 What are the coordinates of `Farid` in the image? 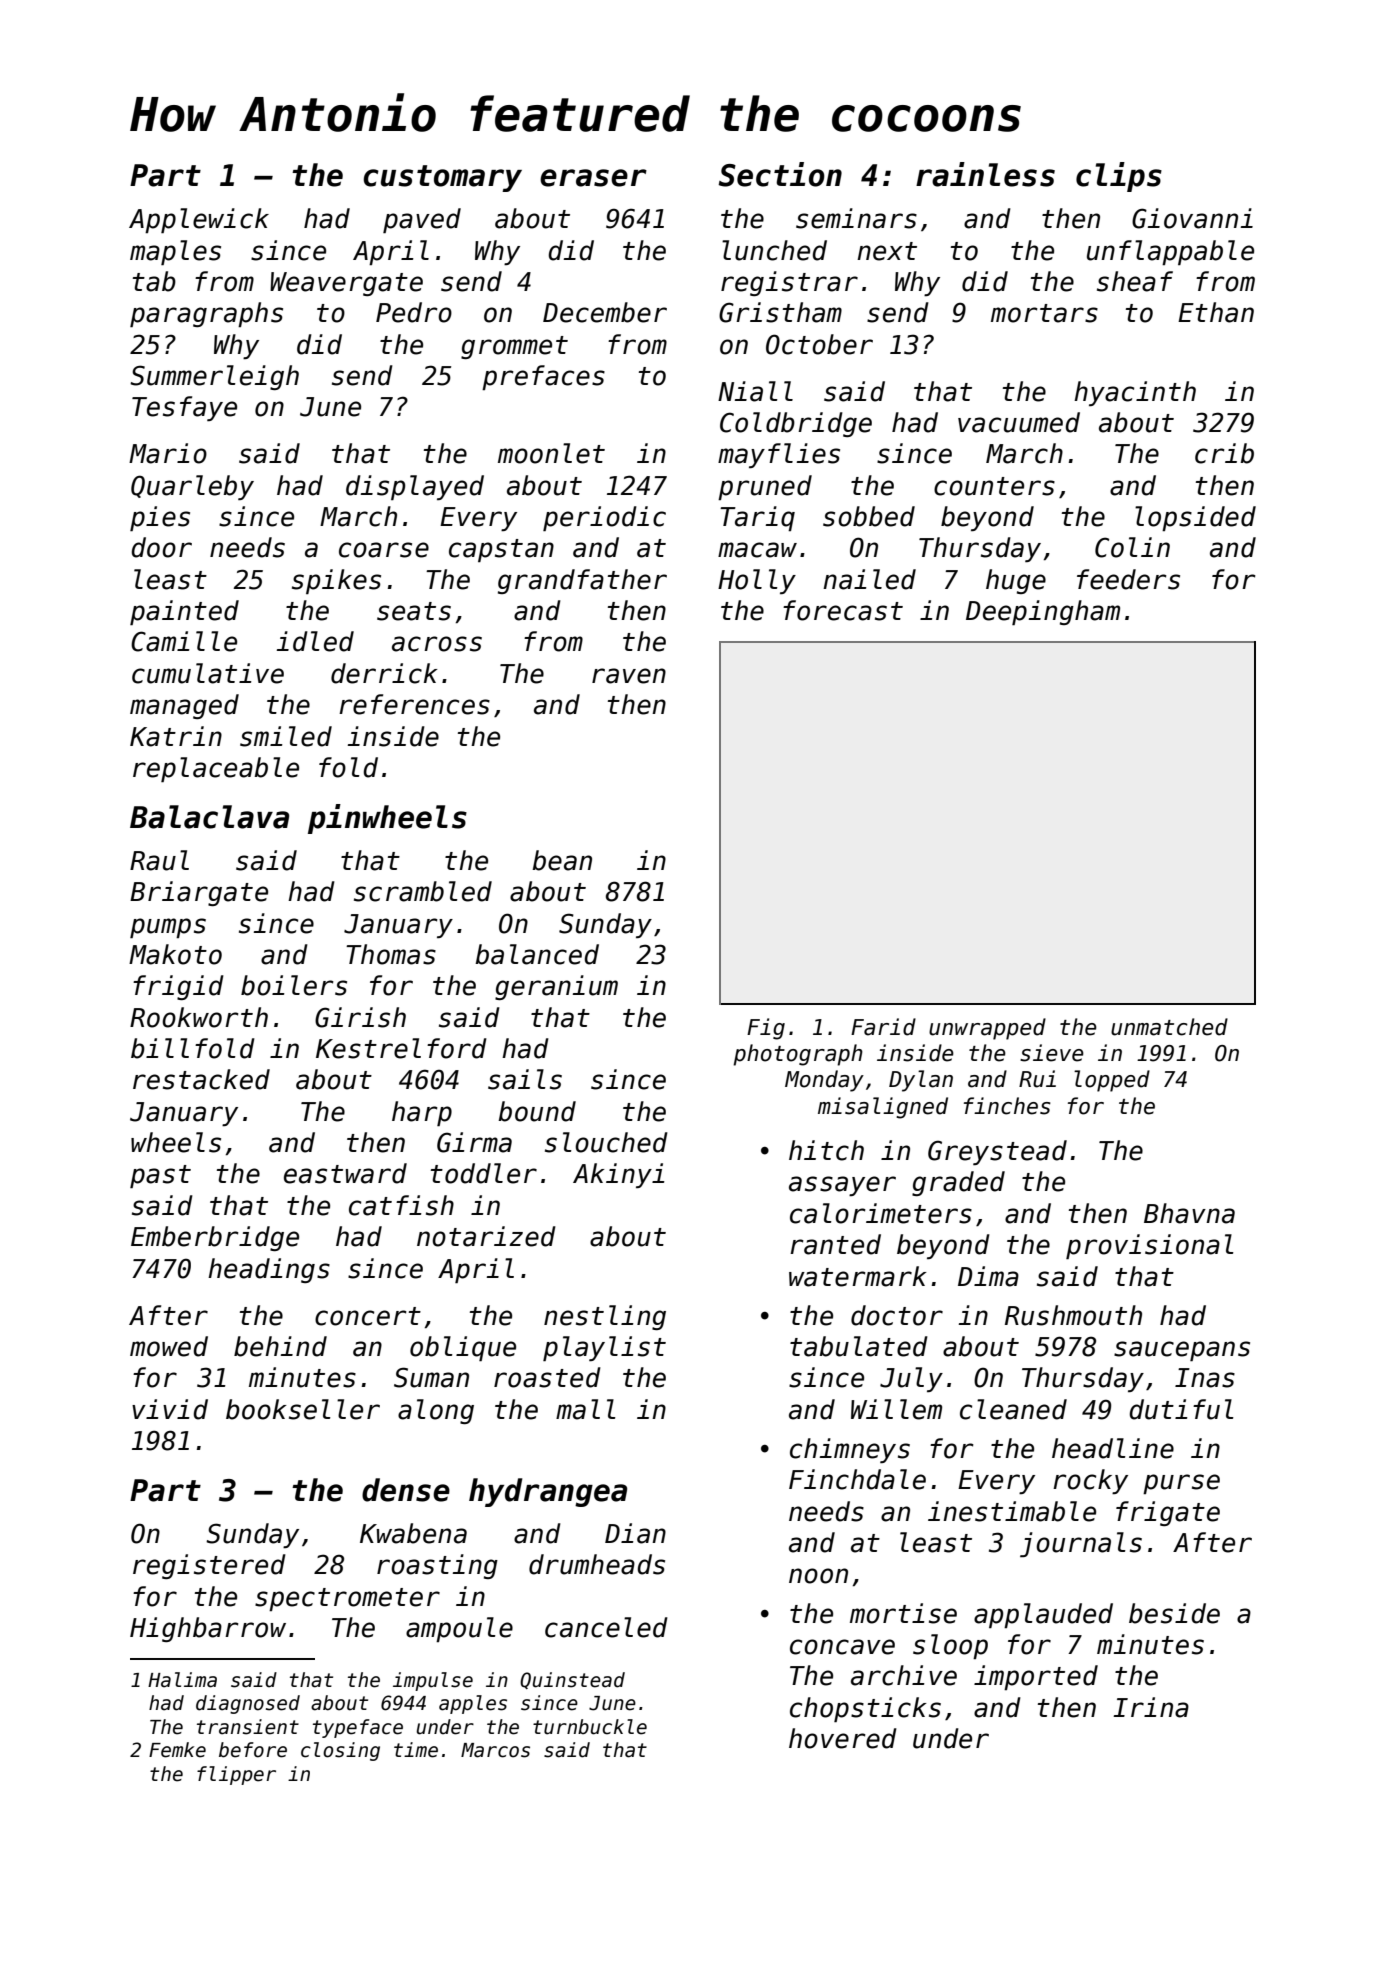 It's located at (883, 1027).
